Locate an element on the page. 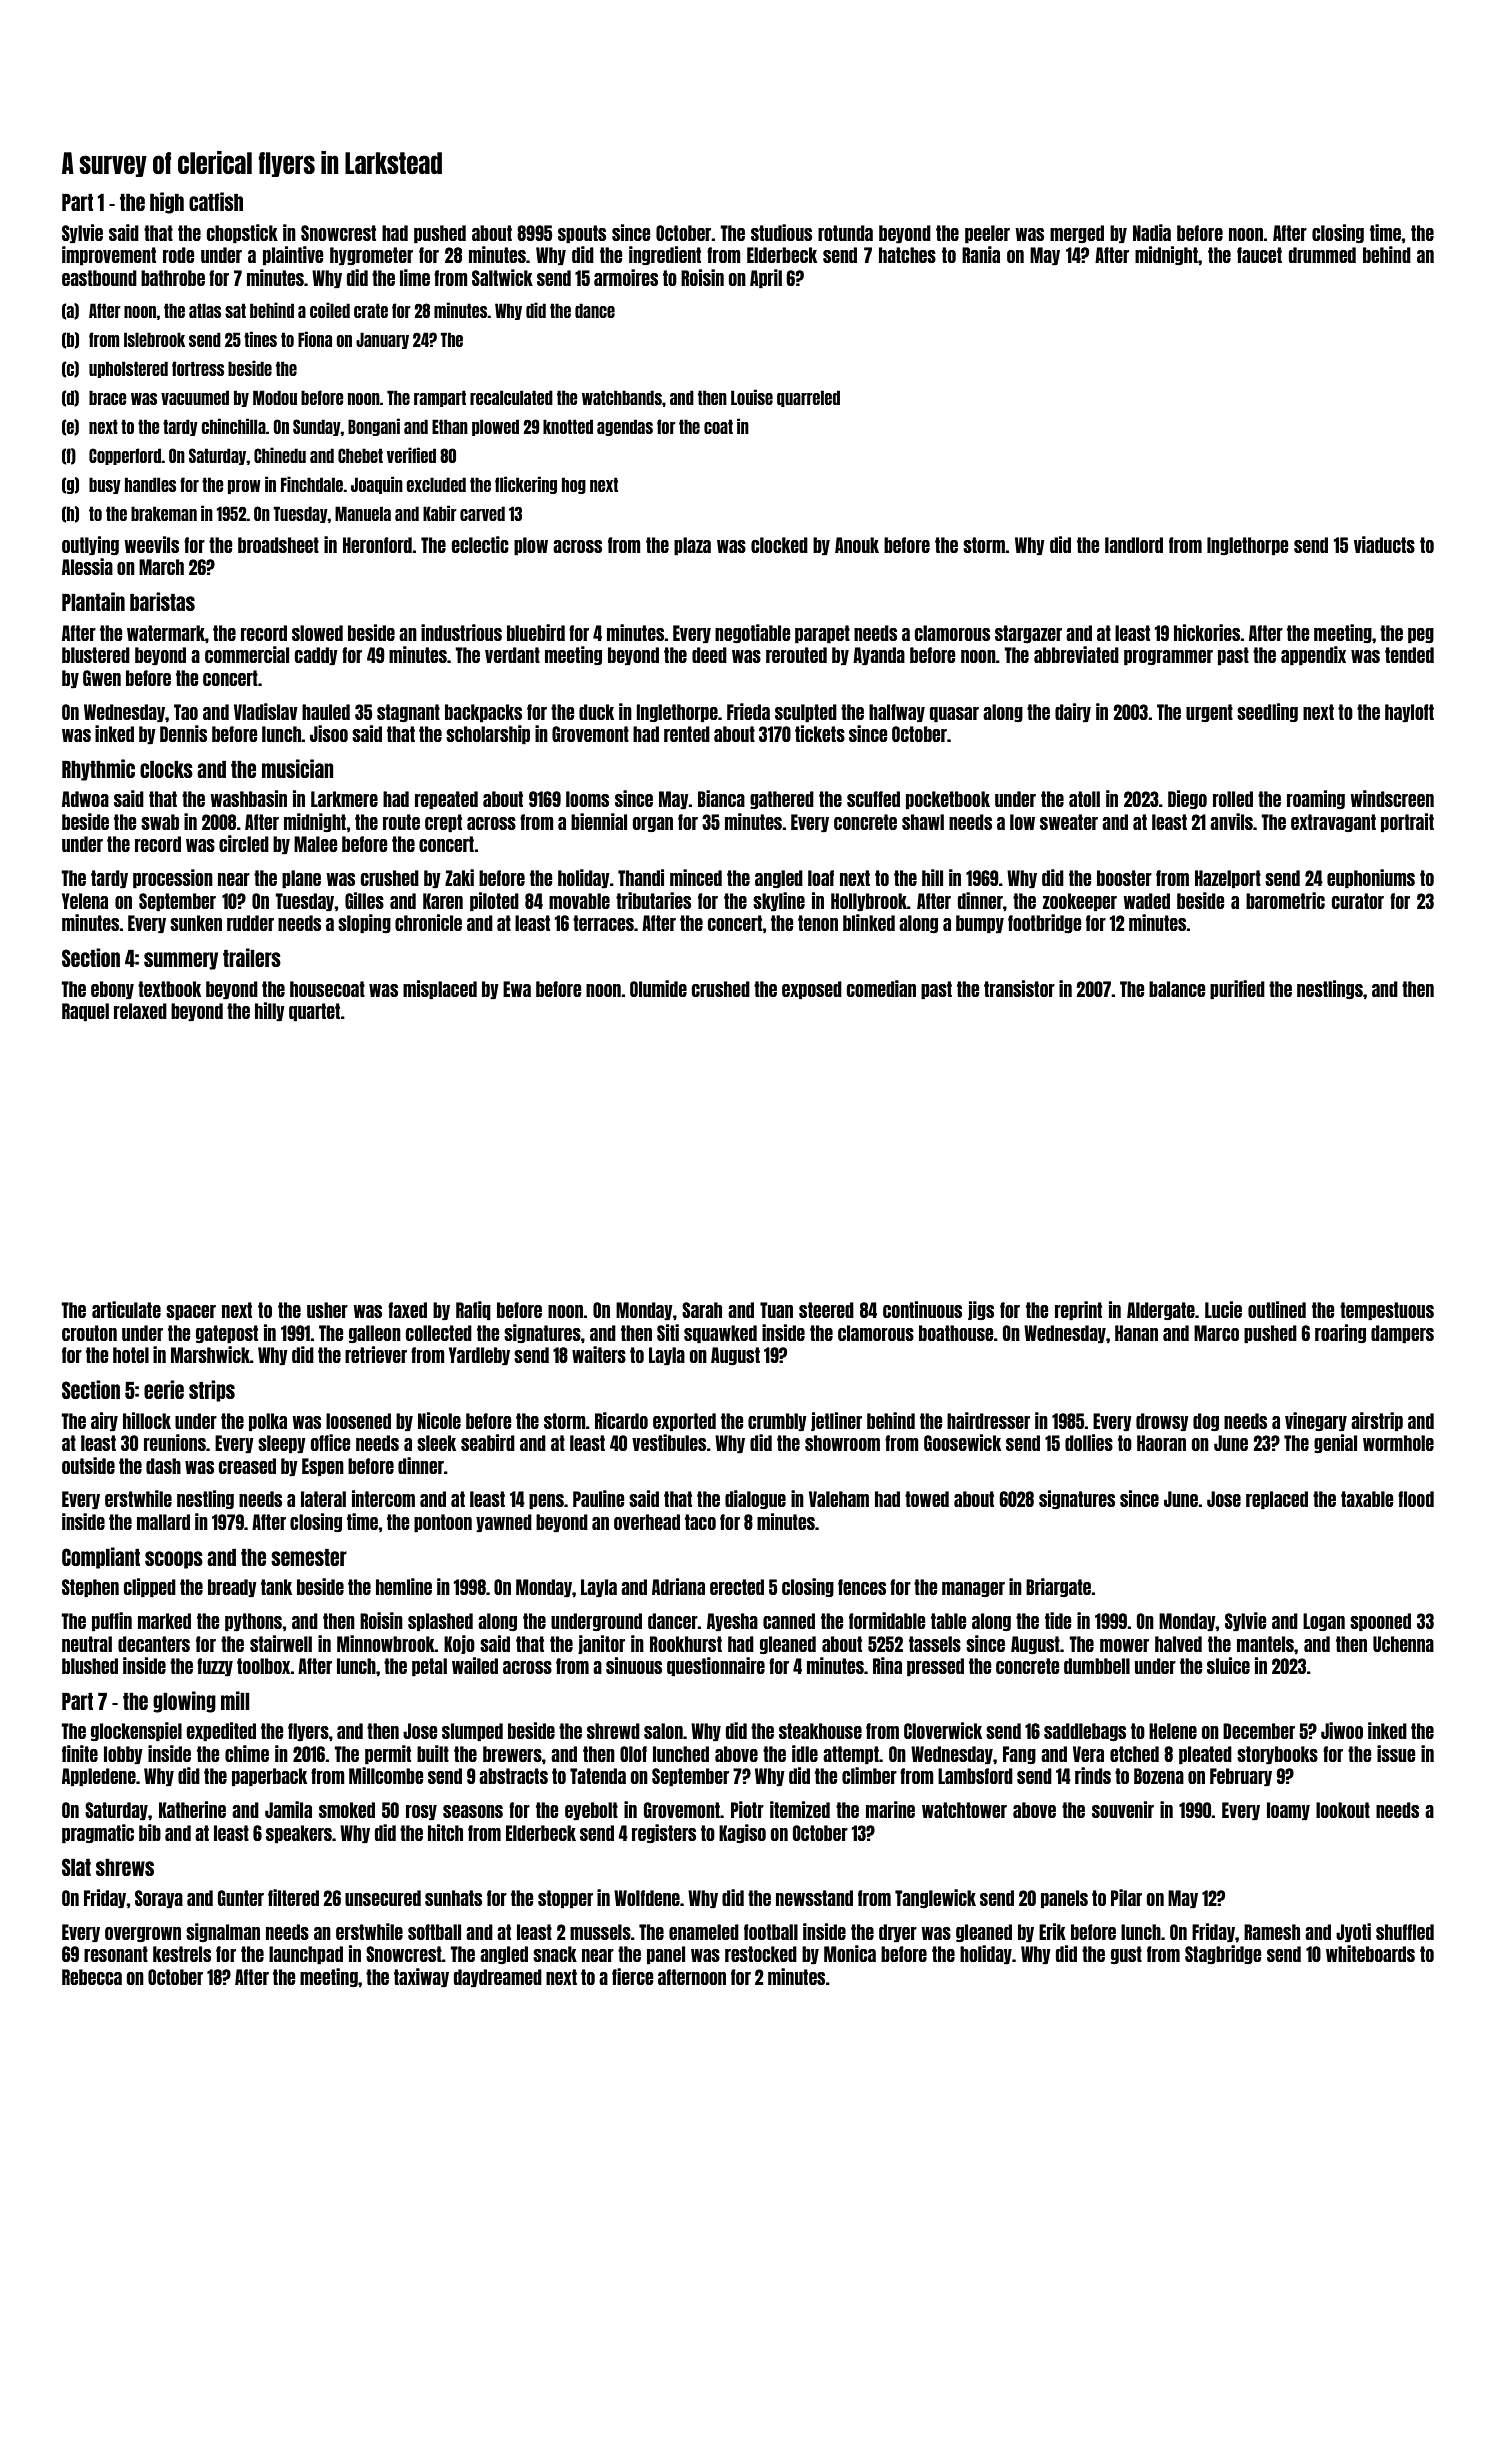 The height and width of the document is (2464, 1496). outside is located at coordinates (88, 1465).
